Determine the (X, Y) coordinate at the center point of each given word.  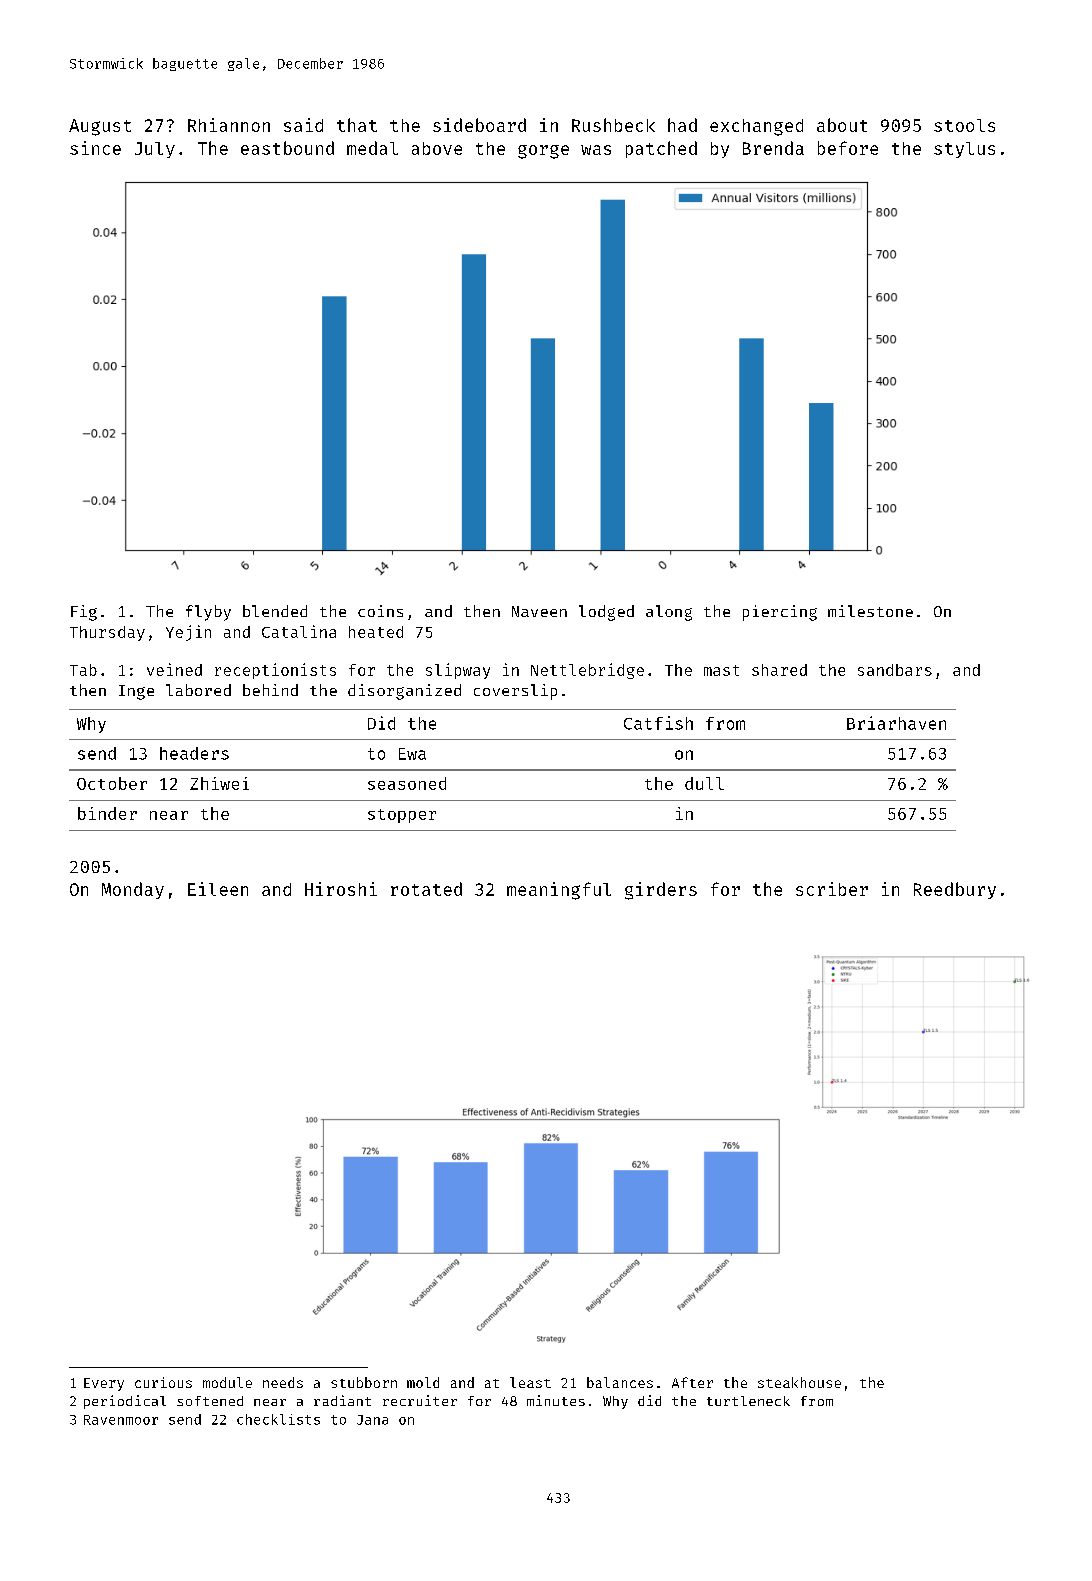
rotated (426, 889)
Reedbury (955, 890)
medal (372, 148)
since (95, 148)
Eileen (218, 889)
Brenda (773, 148)
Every (104, 1384)
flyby (208, 613)
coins (380, 611)
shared (779, 670)
